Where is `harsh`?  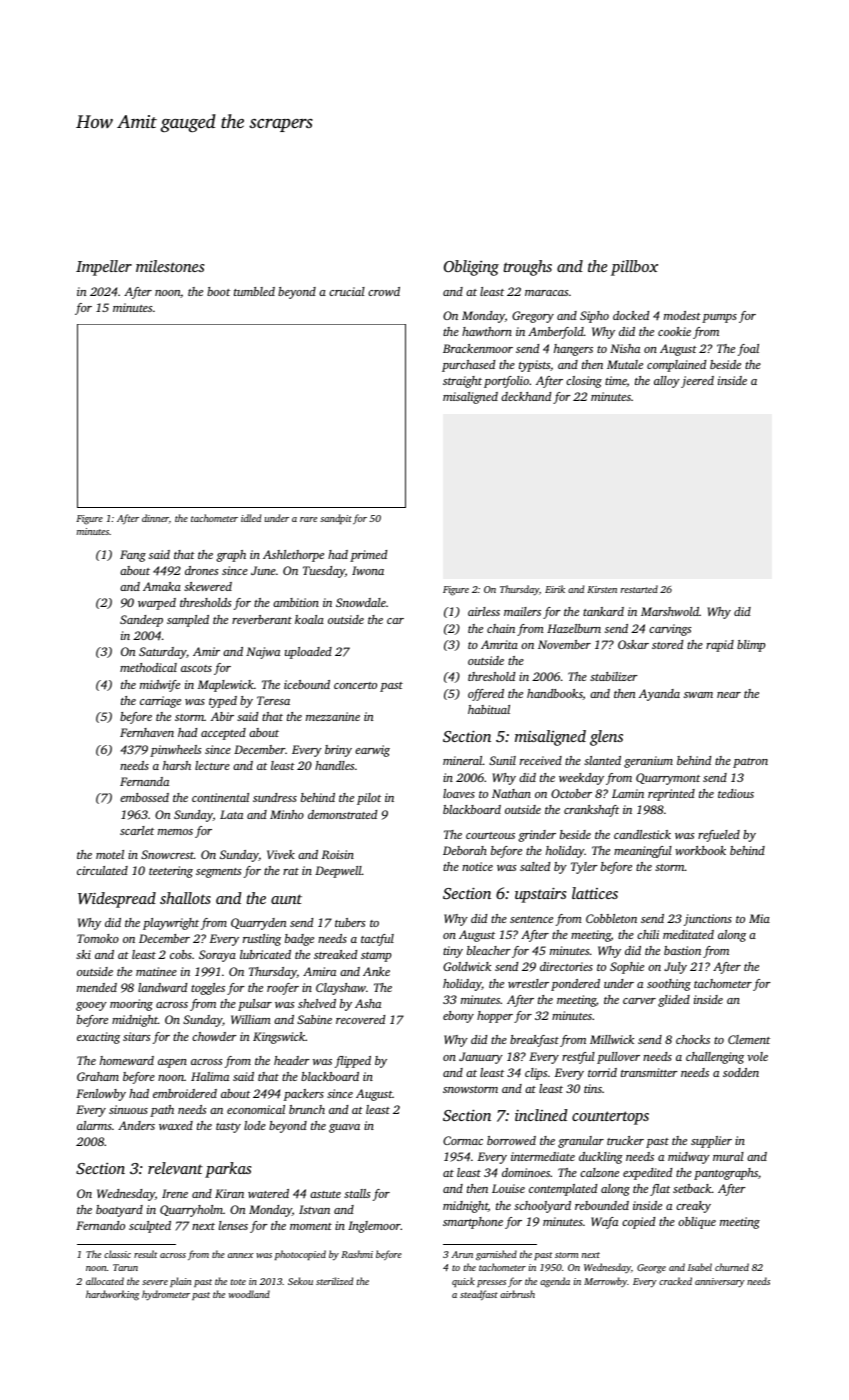
harsh is located at coordinates (177, 765).
